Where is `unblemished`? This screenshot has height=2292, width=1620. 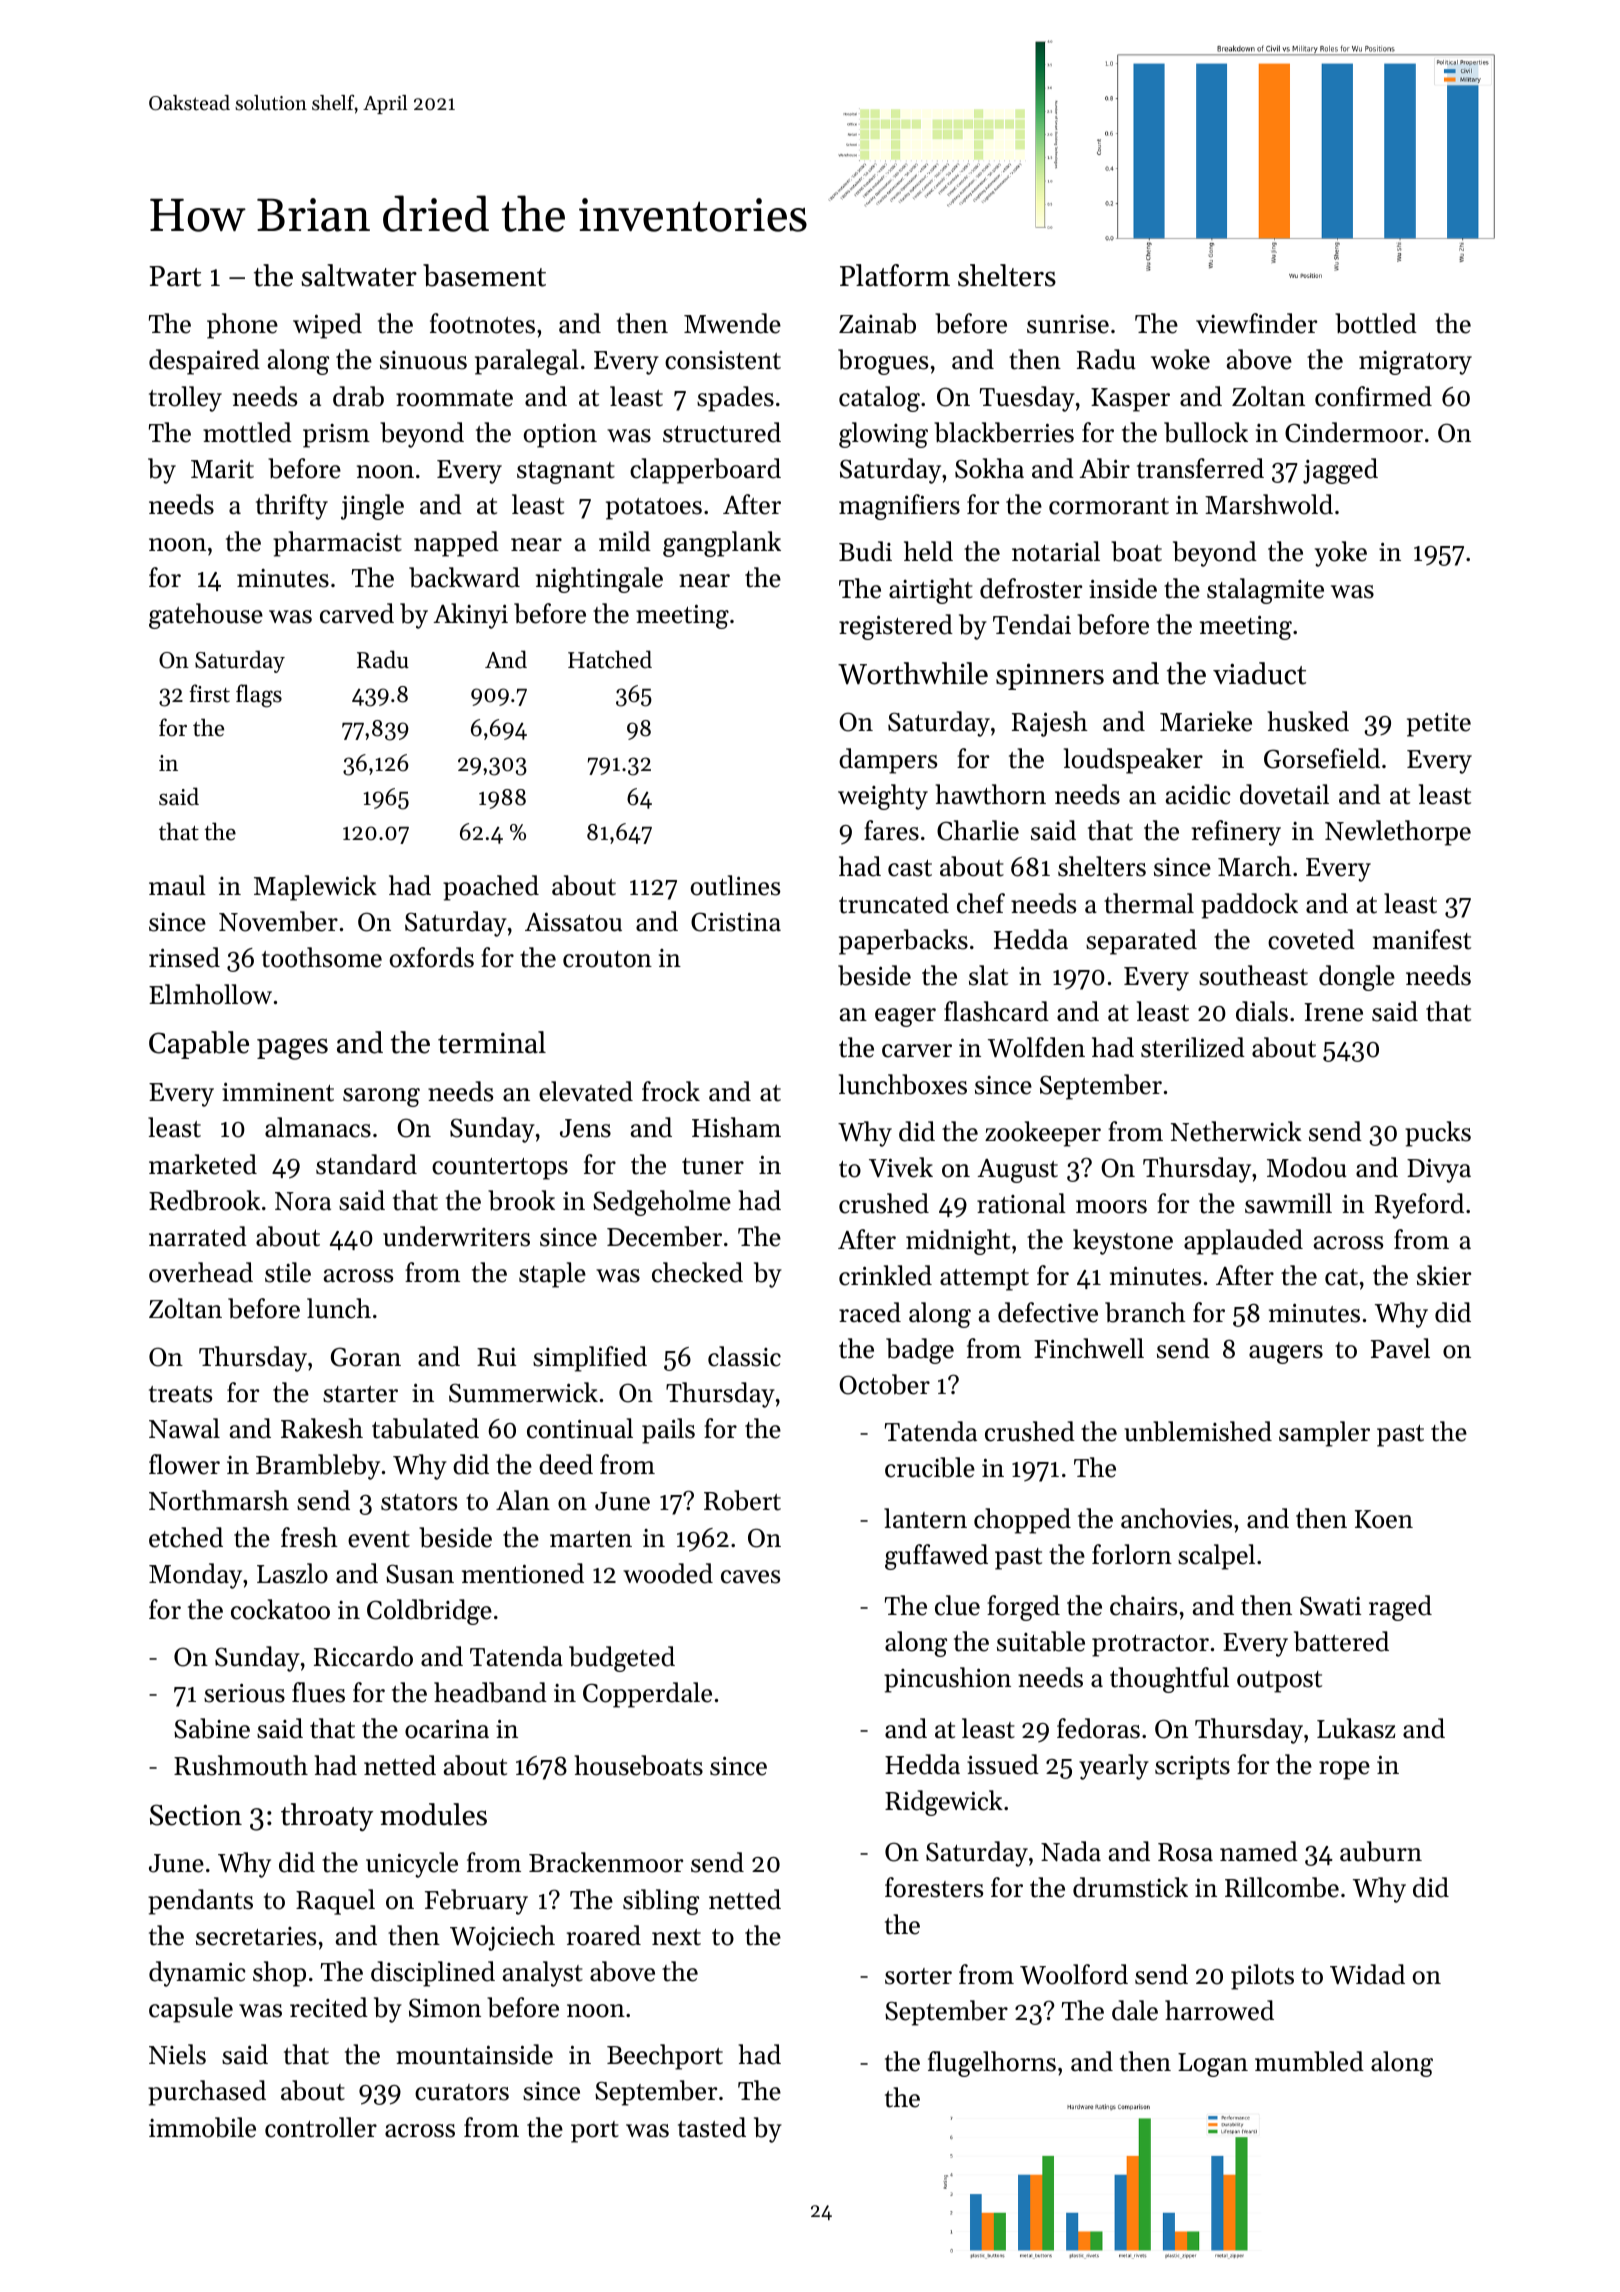 unblemished is located at coordinates (1198, 1431).
